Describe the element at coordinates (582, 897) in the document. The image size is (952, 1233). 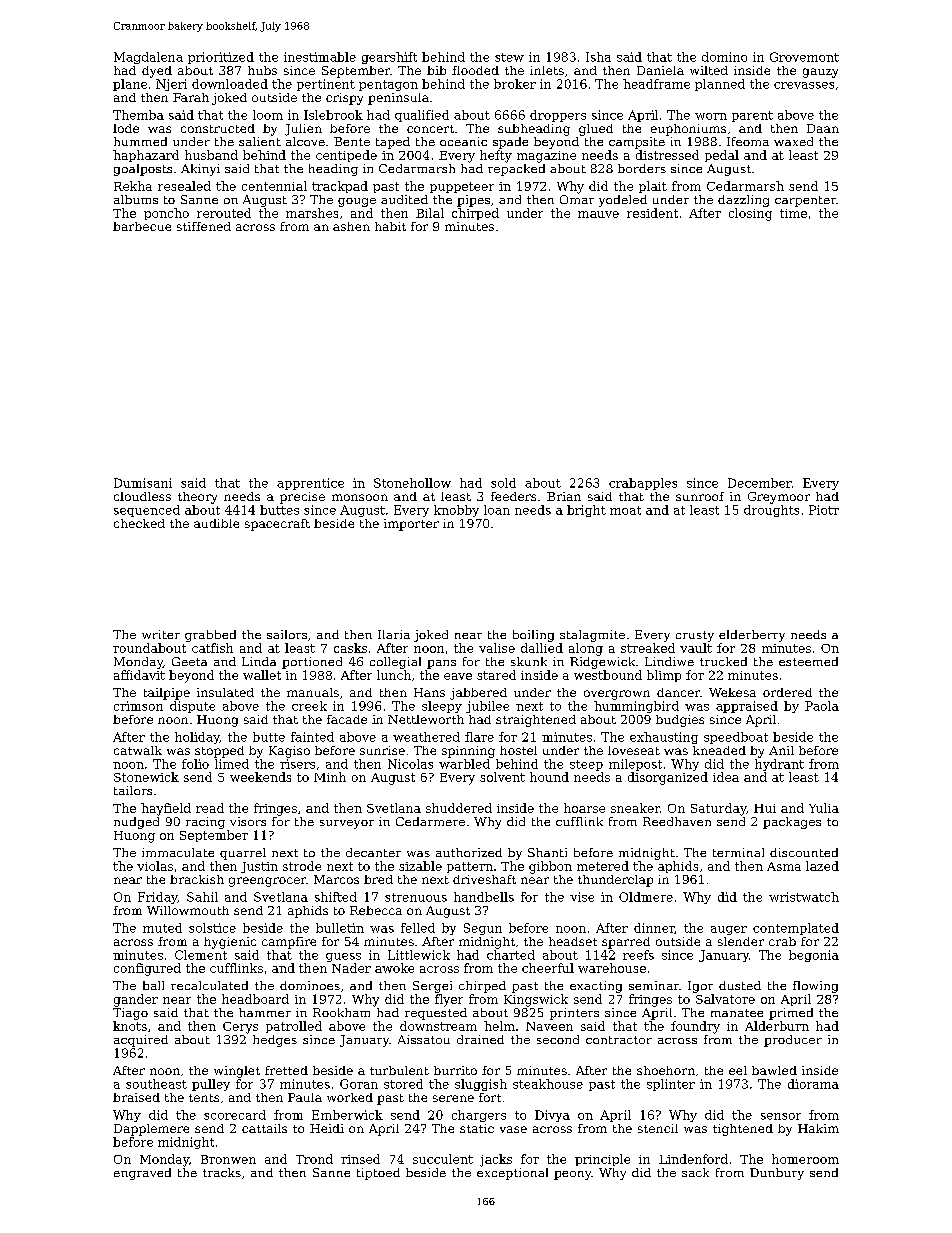
I see `vise` at that location.
